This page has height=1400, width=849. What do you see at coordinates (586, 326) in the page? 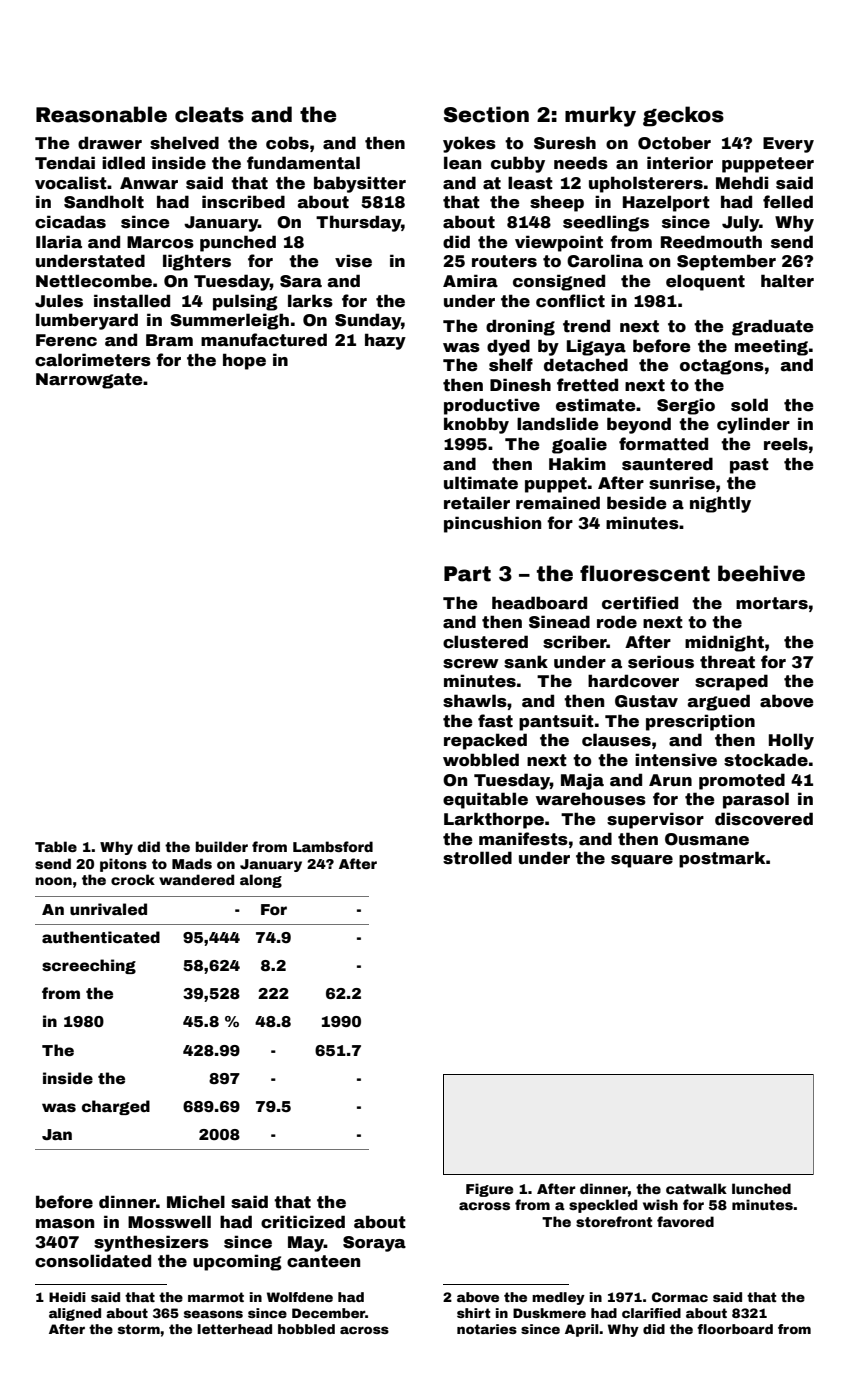
I see `trend` at bounding box center [586, 326].
